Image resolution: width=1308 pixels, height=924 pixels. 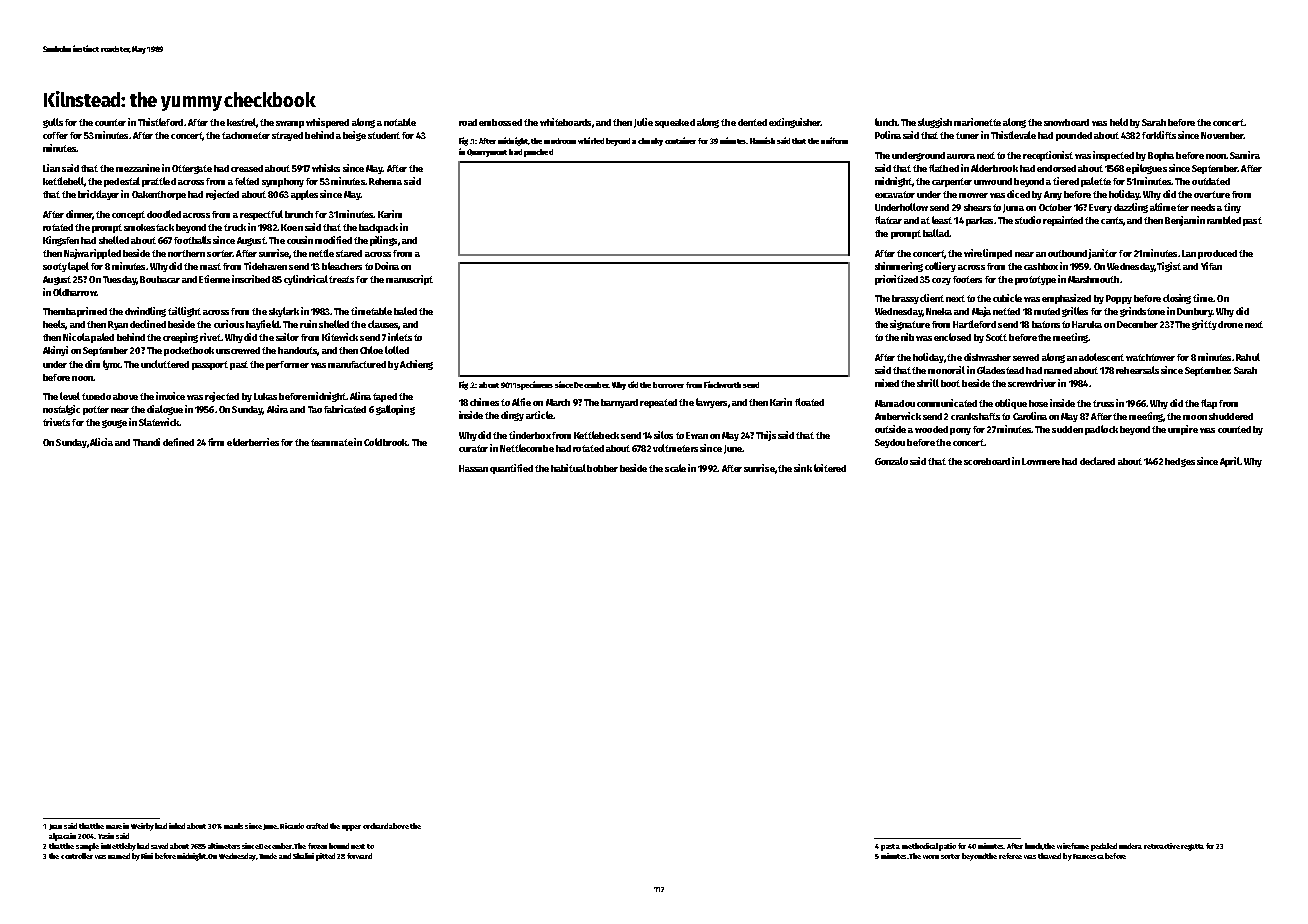 What do you see at coordinates (993, 181) in the screenshot?
I see `unwound` at bounding box center [993, 181].
